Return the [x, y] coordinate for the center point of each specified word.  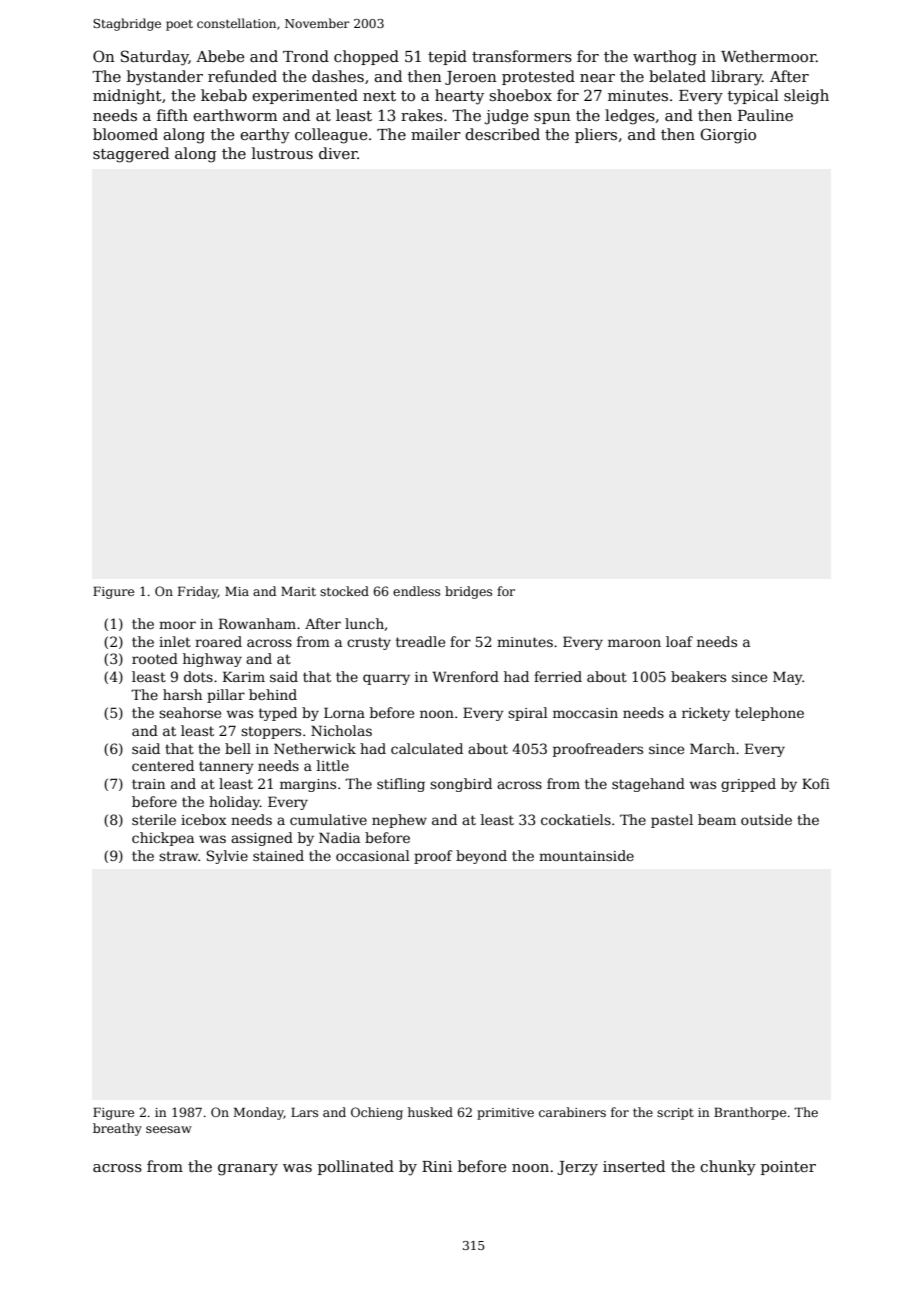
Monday [259, 1113]
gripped [748, 785]
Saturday [155, 58]
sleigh [806, 97]
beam [717, 819]
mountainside [586, 855]
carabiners [572, 1112]
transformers [522, 56]
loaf [679, 641]
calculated [427, 748]
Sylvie [227, 857]
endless [416, 591]
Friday [198, 592]
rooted [155, 658]
